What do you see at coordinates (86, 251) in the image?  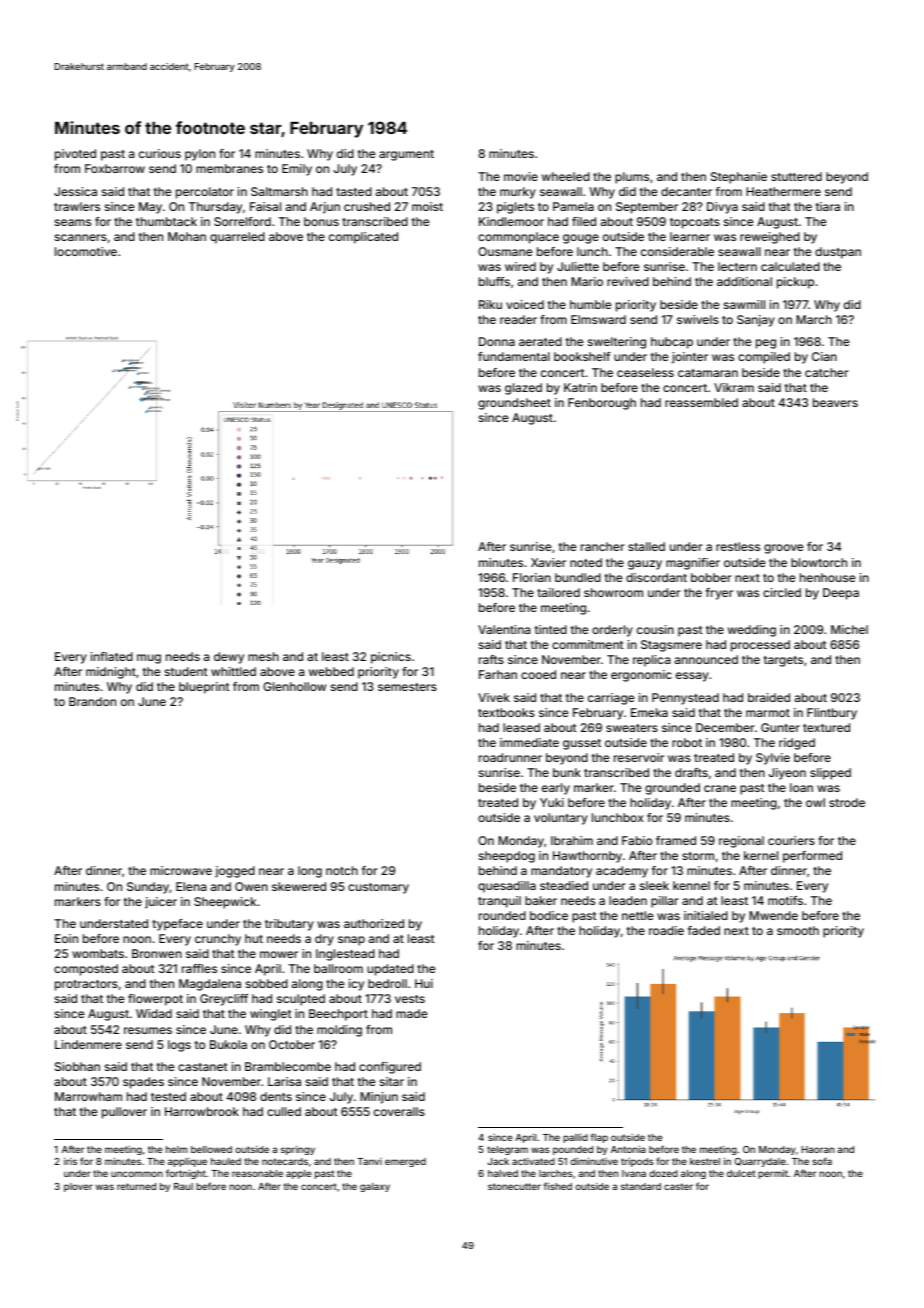 I see `locomotive` at bounding box center [86, 251].
